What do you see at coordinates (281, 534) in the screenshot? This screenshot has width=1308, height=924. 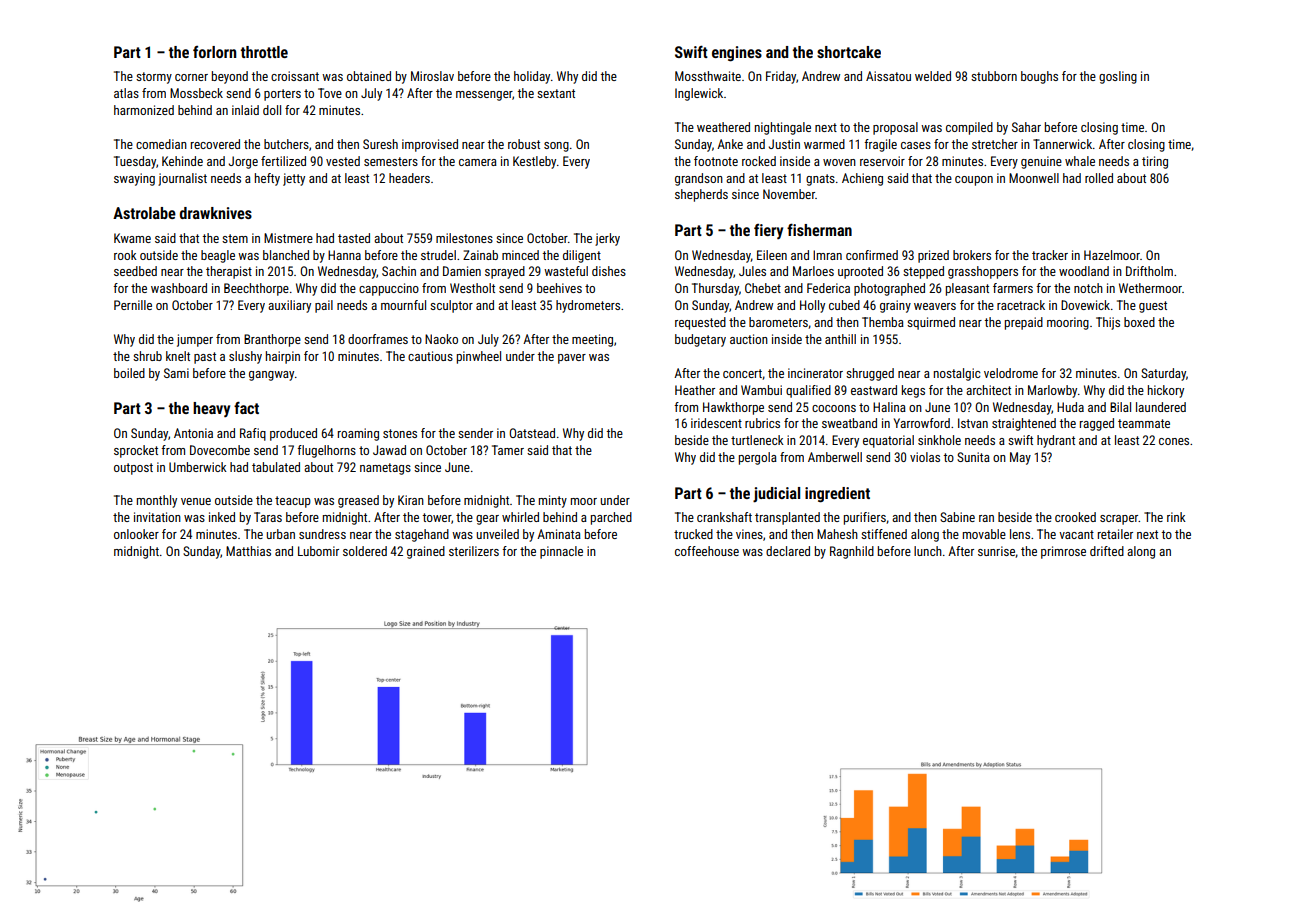 I see `urban` at bounding box center [281, 534].
